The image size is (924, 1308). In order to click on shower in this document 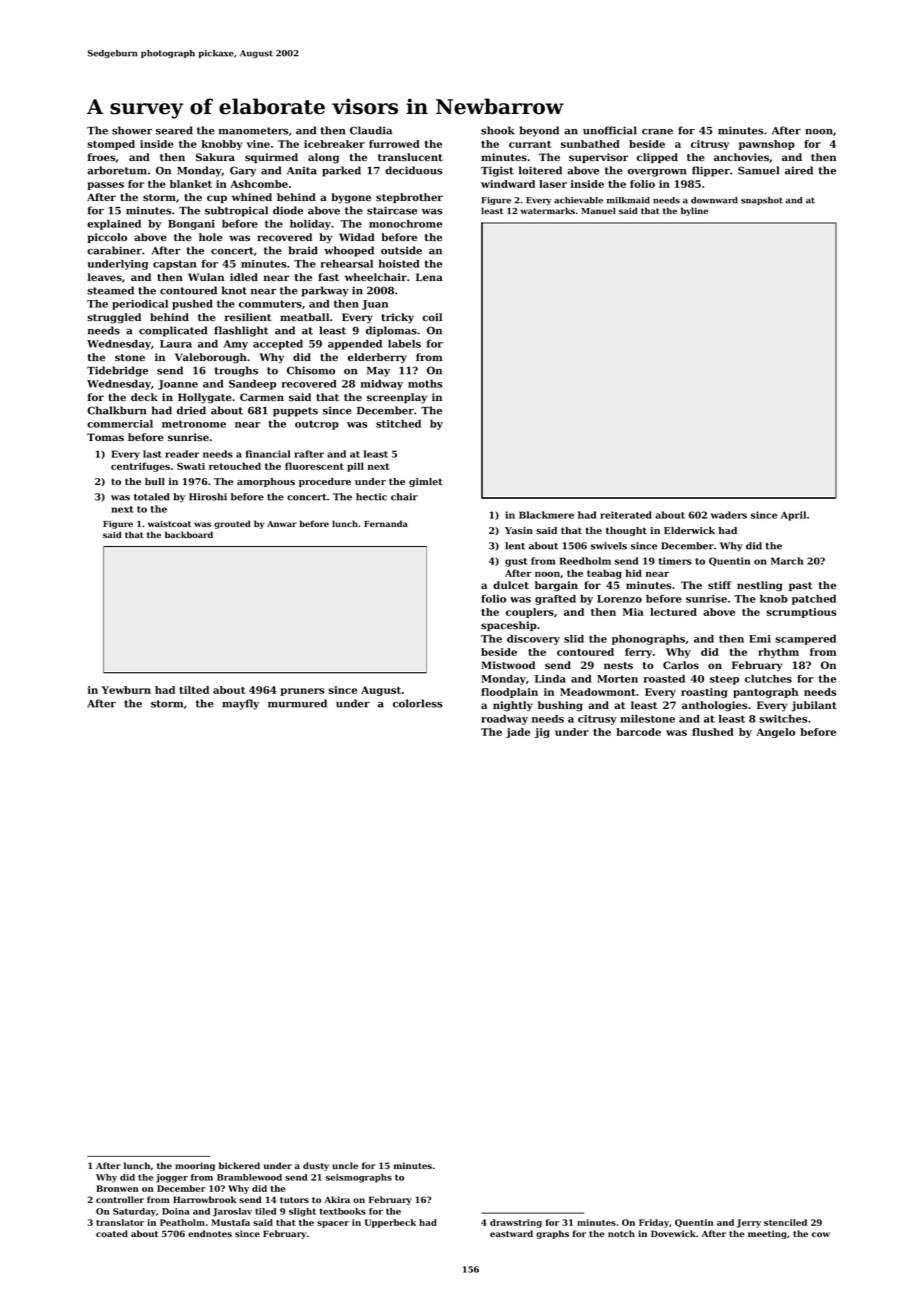, I will do `click(132, 130)`.
